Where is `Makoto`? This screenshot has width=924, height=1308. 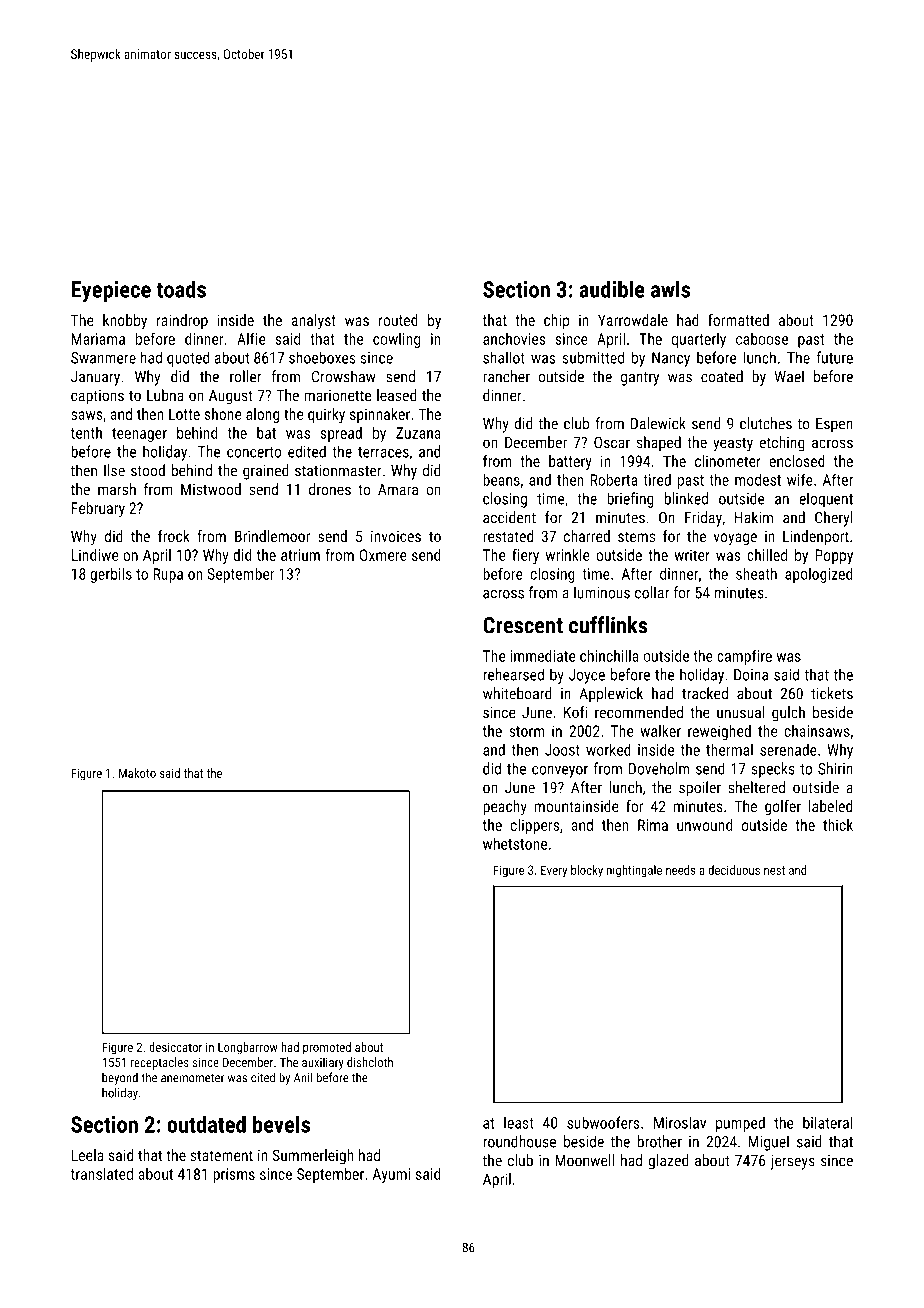 Makoto is located at coordinates (137, 773).
